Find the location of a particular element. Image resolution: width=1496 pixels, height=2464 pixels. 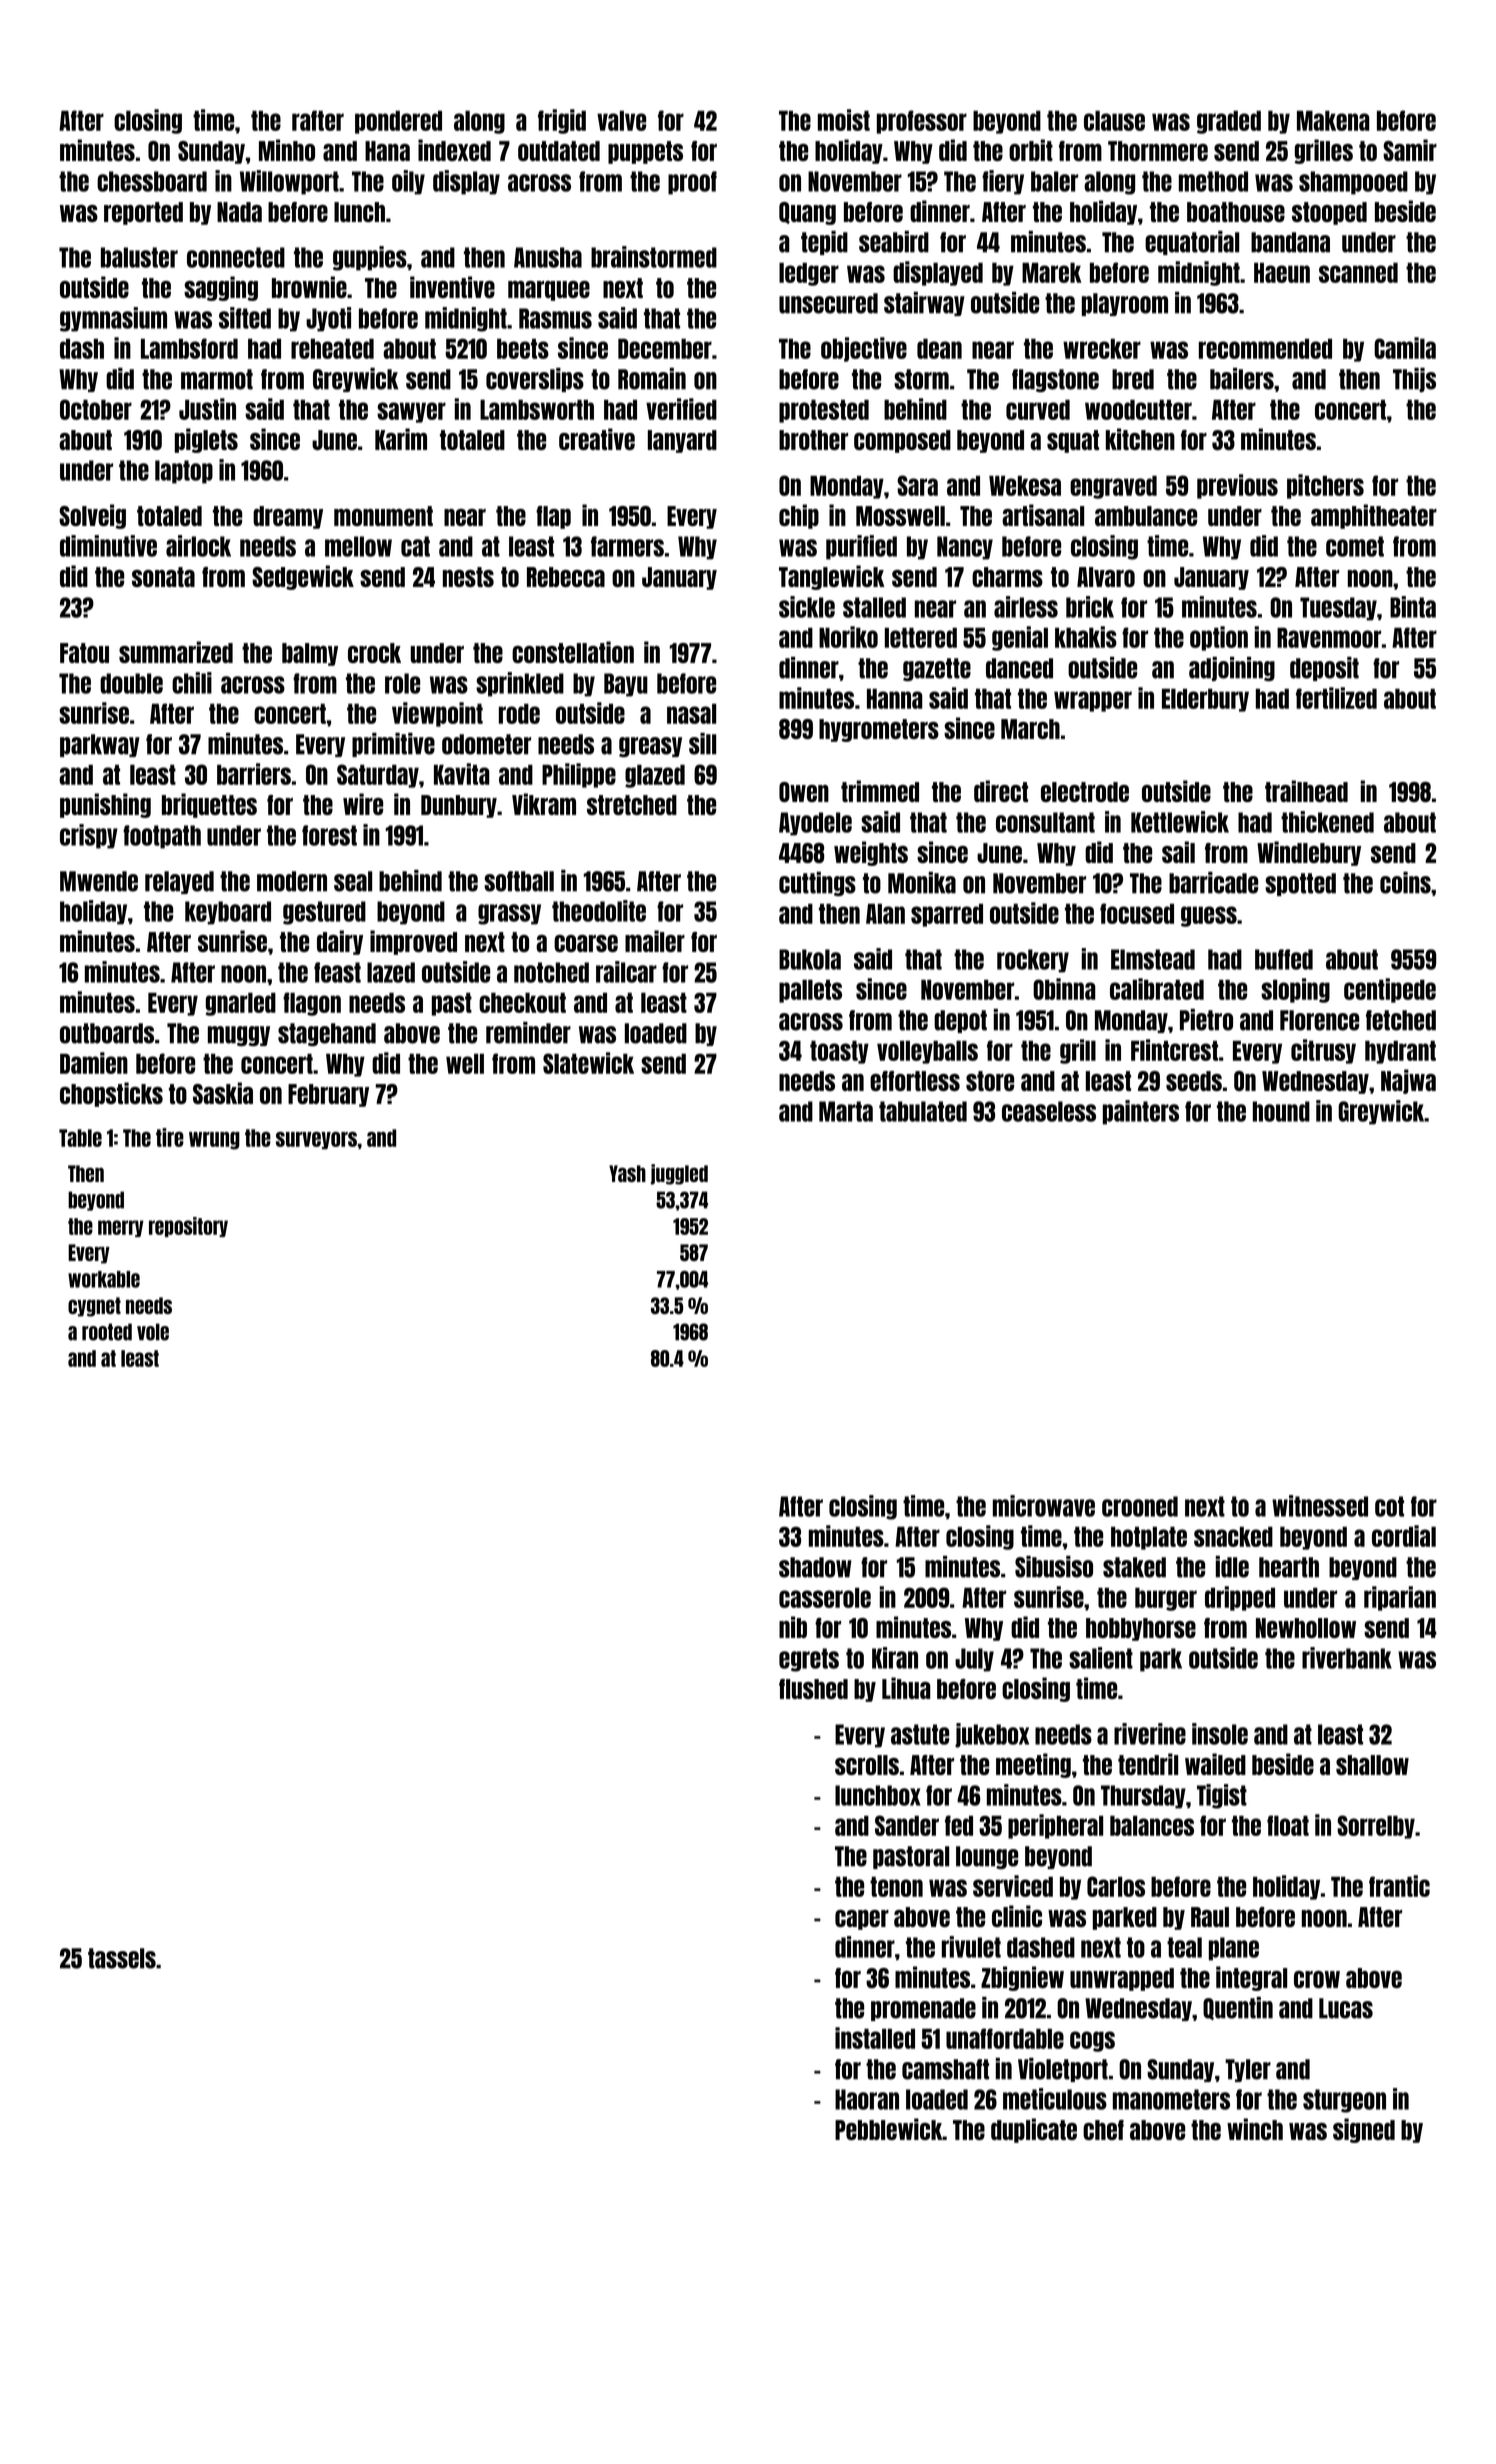

Pebblewick is located at coordinates (889, 2129).
